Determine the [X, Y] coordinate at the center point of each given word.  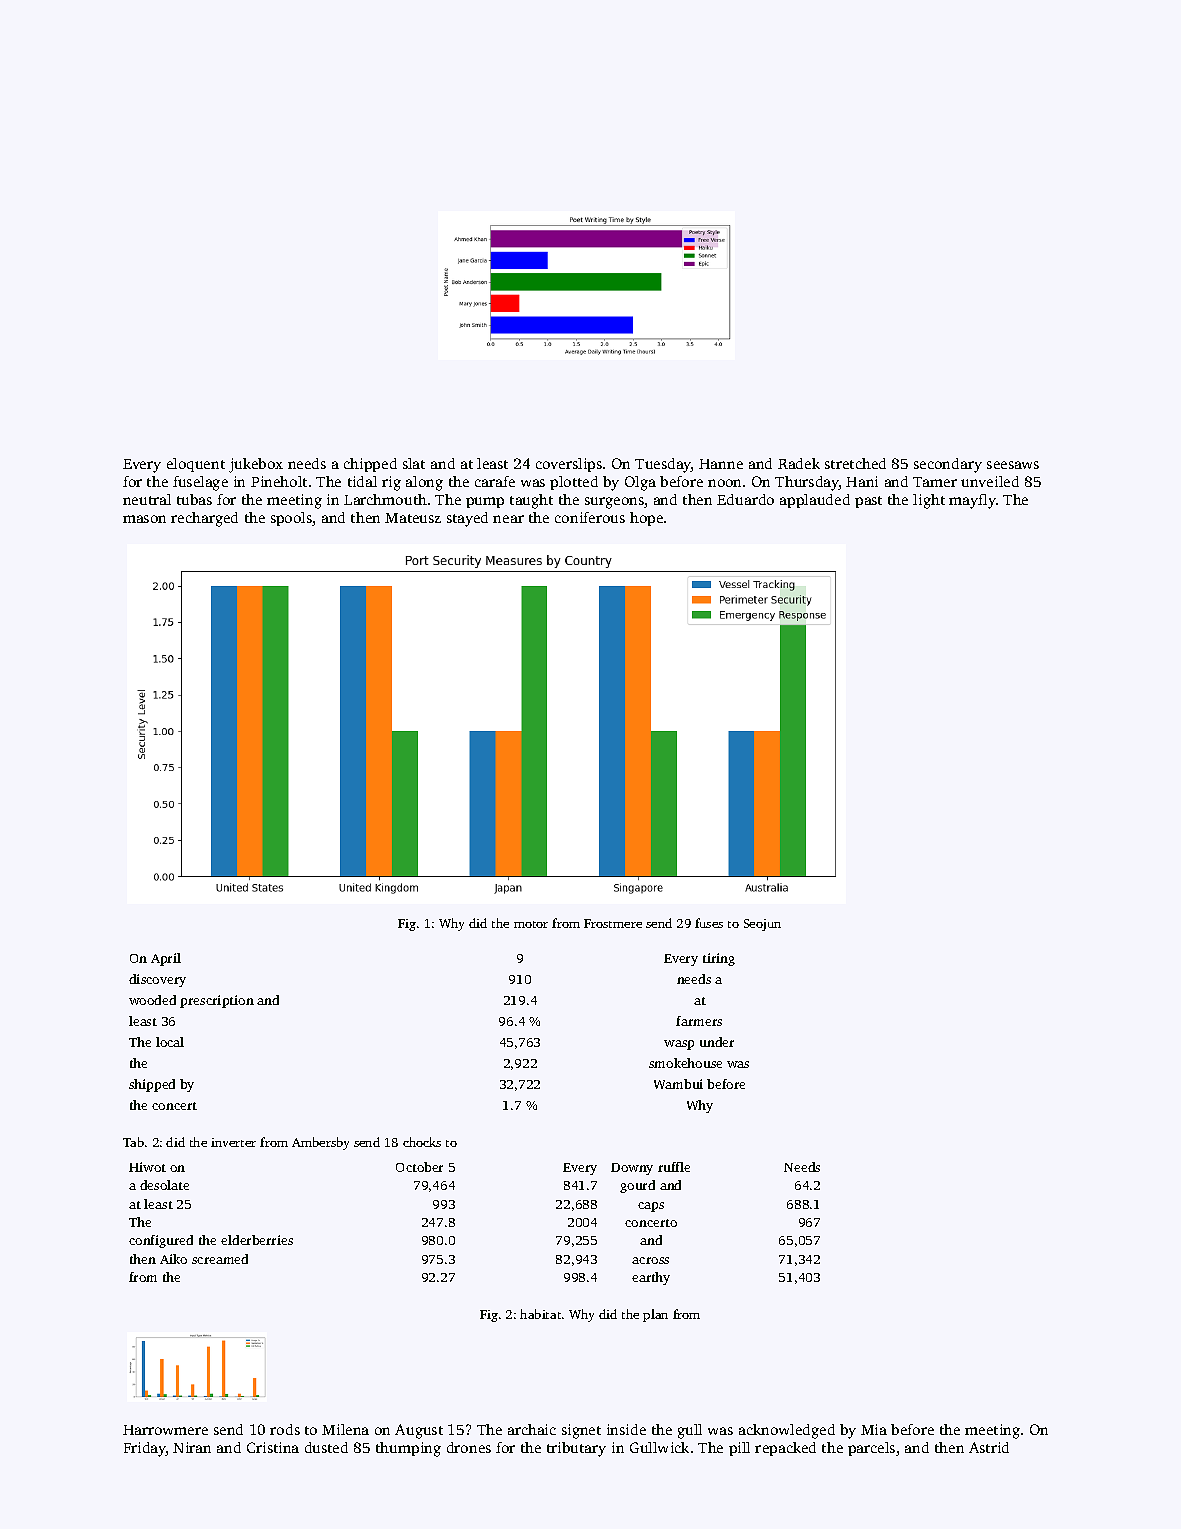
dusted [326, 1447]
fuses [709, 923]
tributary [576, 1449]
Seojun [762, 925]
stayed [467, 519]
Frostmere [613, 923]
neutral [147, 499]
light [929, 501]
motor [531, 924]
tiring [719, 959]
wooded [152, 1000]
